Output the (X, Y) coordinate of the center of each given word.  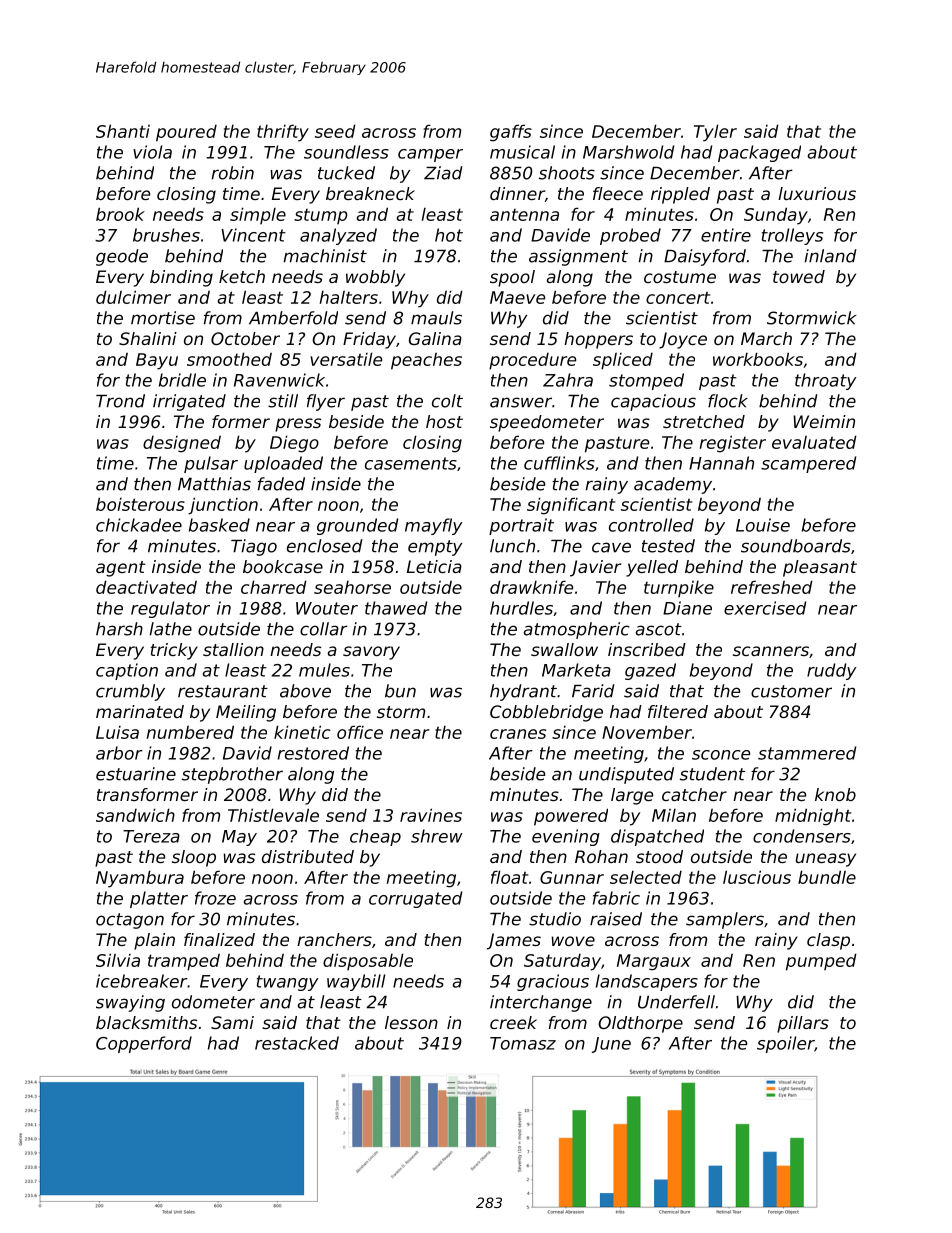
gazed (650, 671)
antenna (524, 215)
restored (313, 753)
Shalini (148, 338)
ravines (431, 815)
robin (232, 173)
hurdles (521, 608)
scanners (771, 651)
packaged (759, 153)
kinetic (302, 732)
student (712, 774)
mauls (436, 318)
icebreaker (142, 981)
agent (121, 569)
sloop (194, 858)
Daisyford (705, 257)
